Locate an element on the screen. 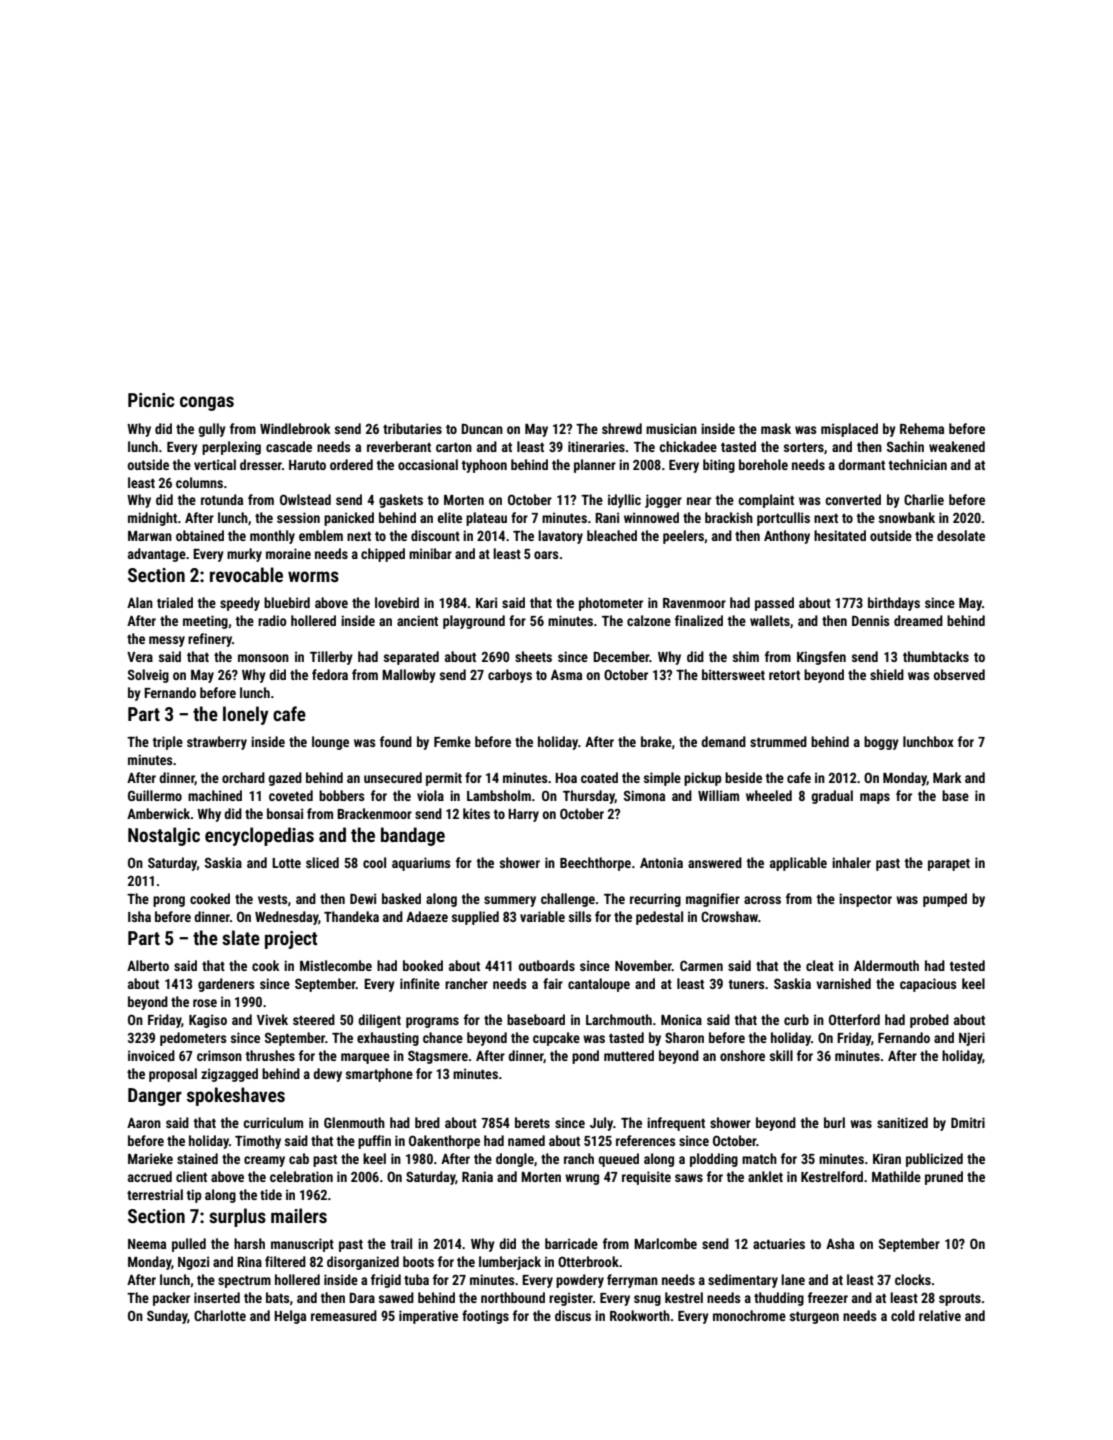 The image size is (1113, 1440). observed is located at coordinates (959, 674).
